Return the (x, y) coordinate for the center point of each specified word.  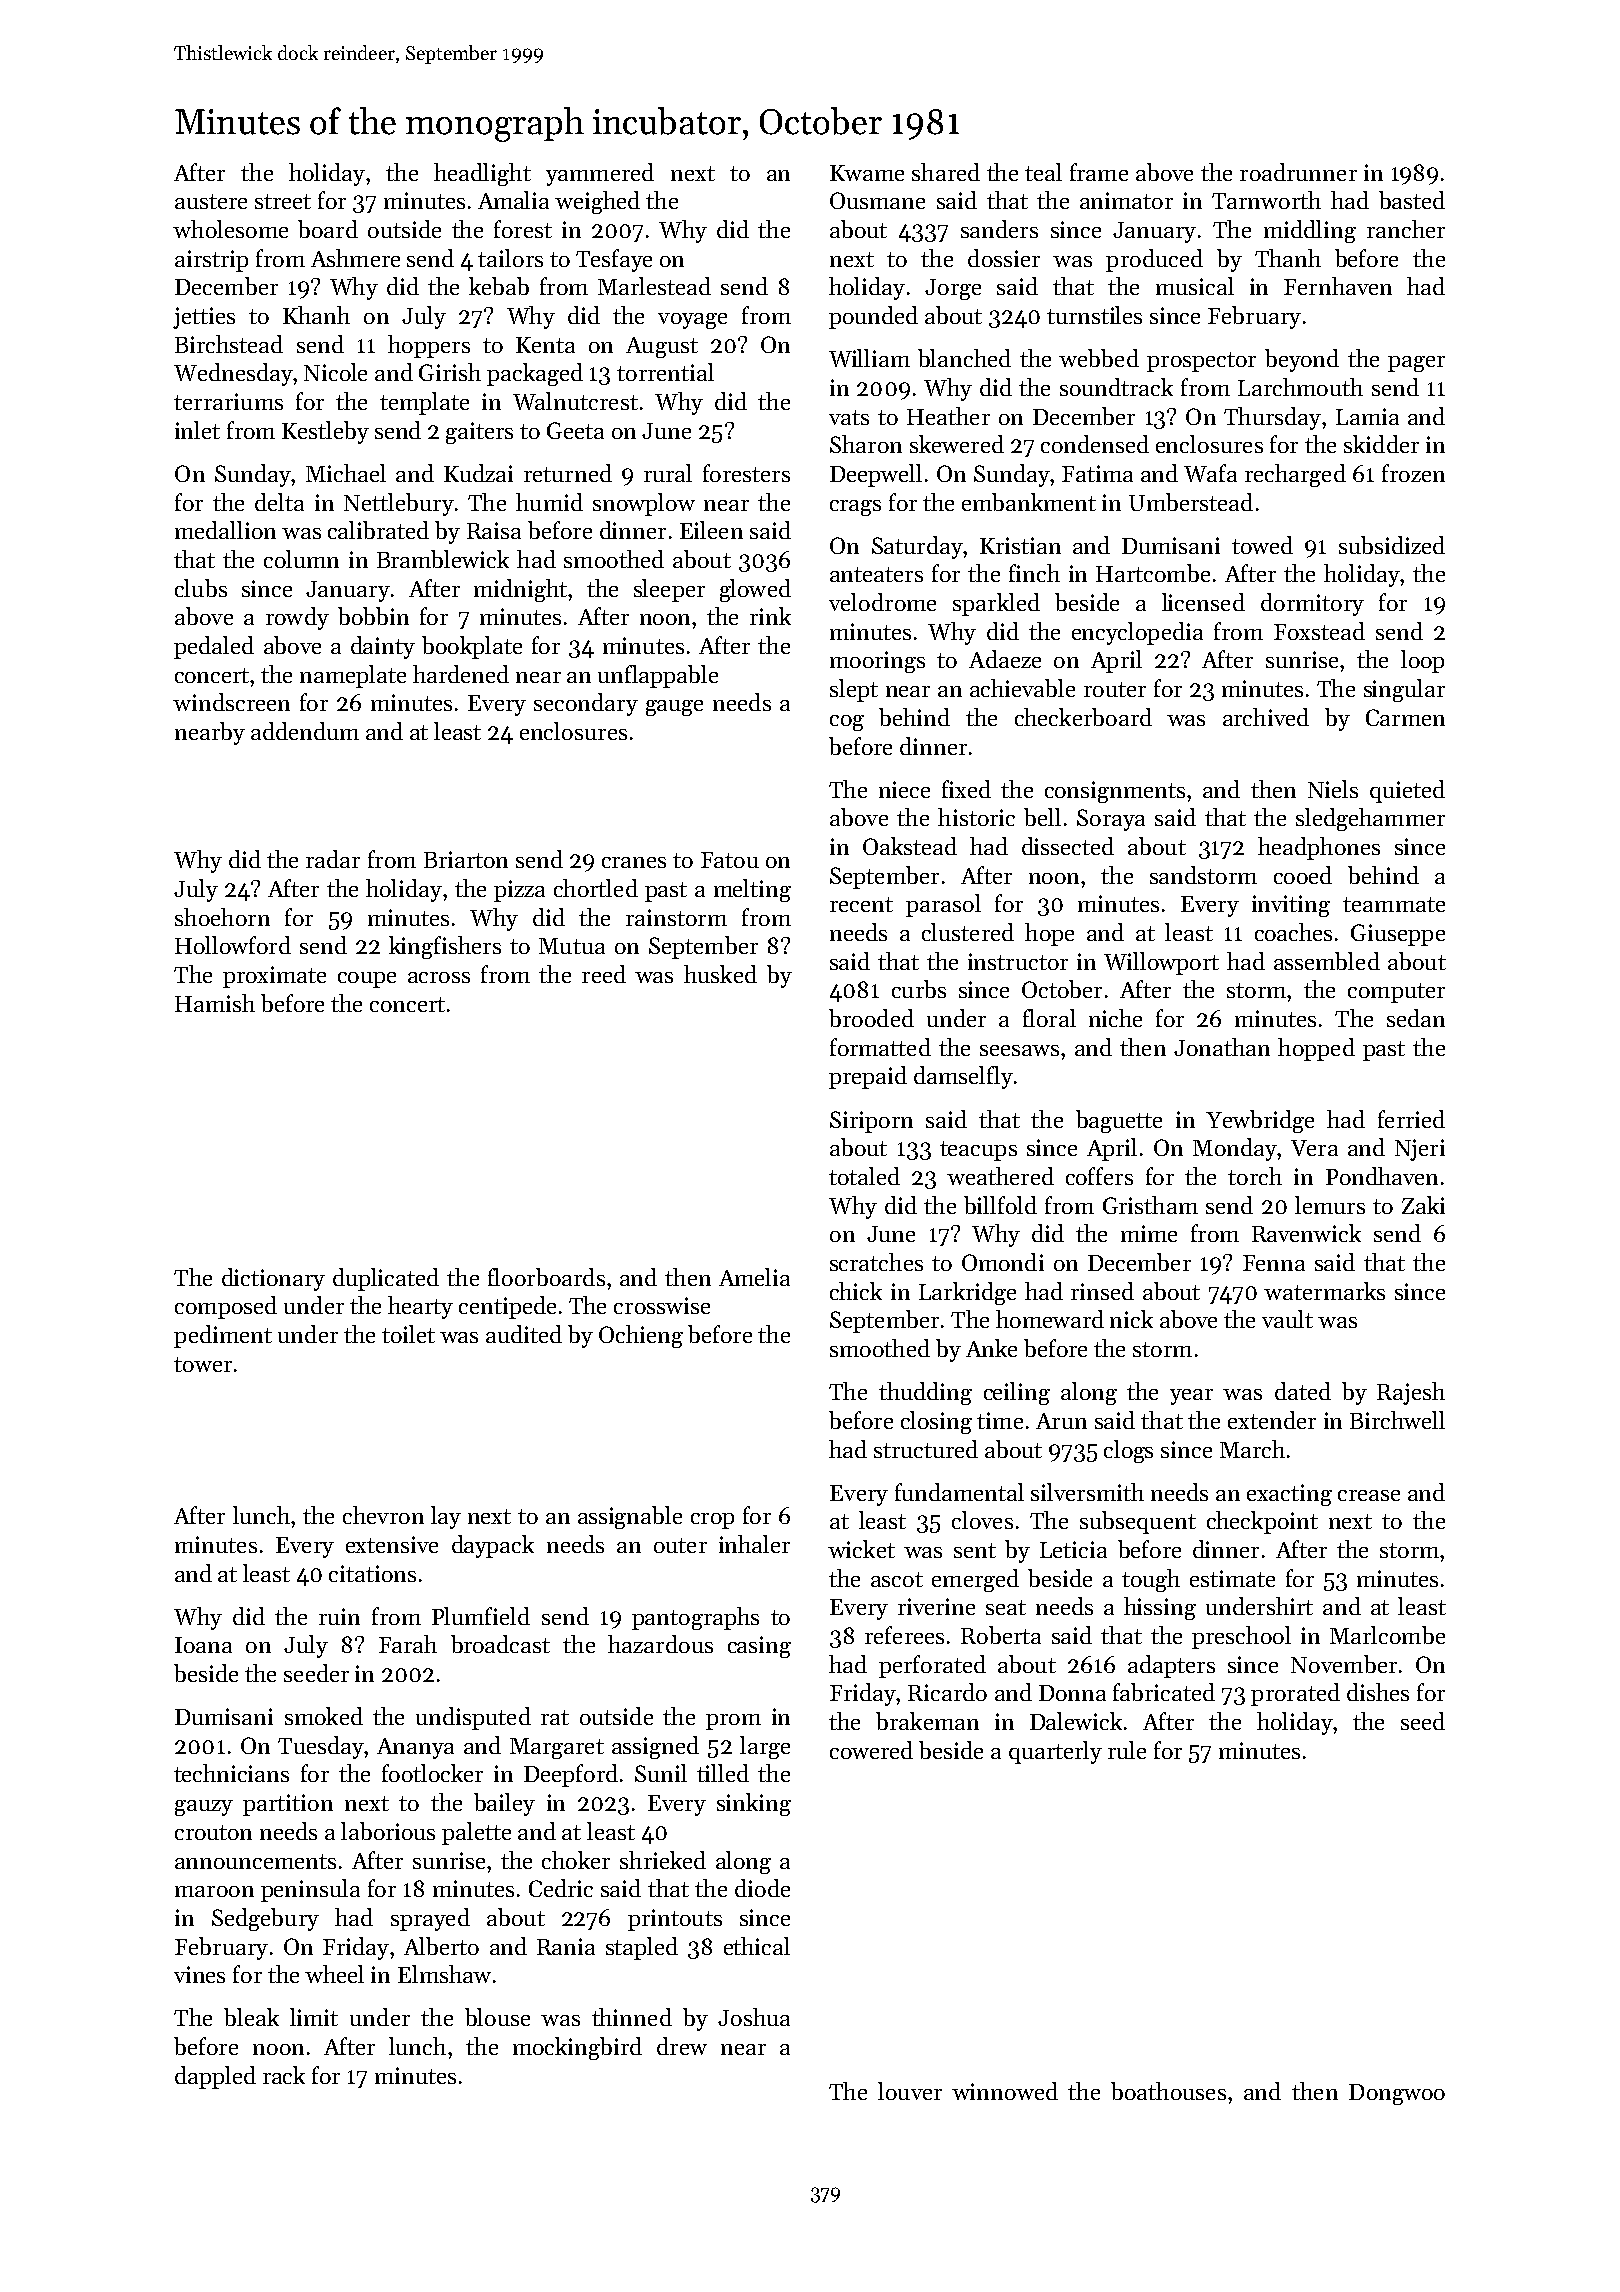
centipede (507, 1307)
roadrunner (1298, 172)
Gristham (1150, 1205)
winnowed (1005, 2091)
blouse (497, 2017)
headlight (482, 174)
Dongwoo (1397, 2094)
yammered (600, 174)
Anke (991, 1348)
